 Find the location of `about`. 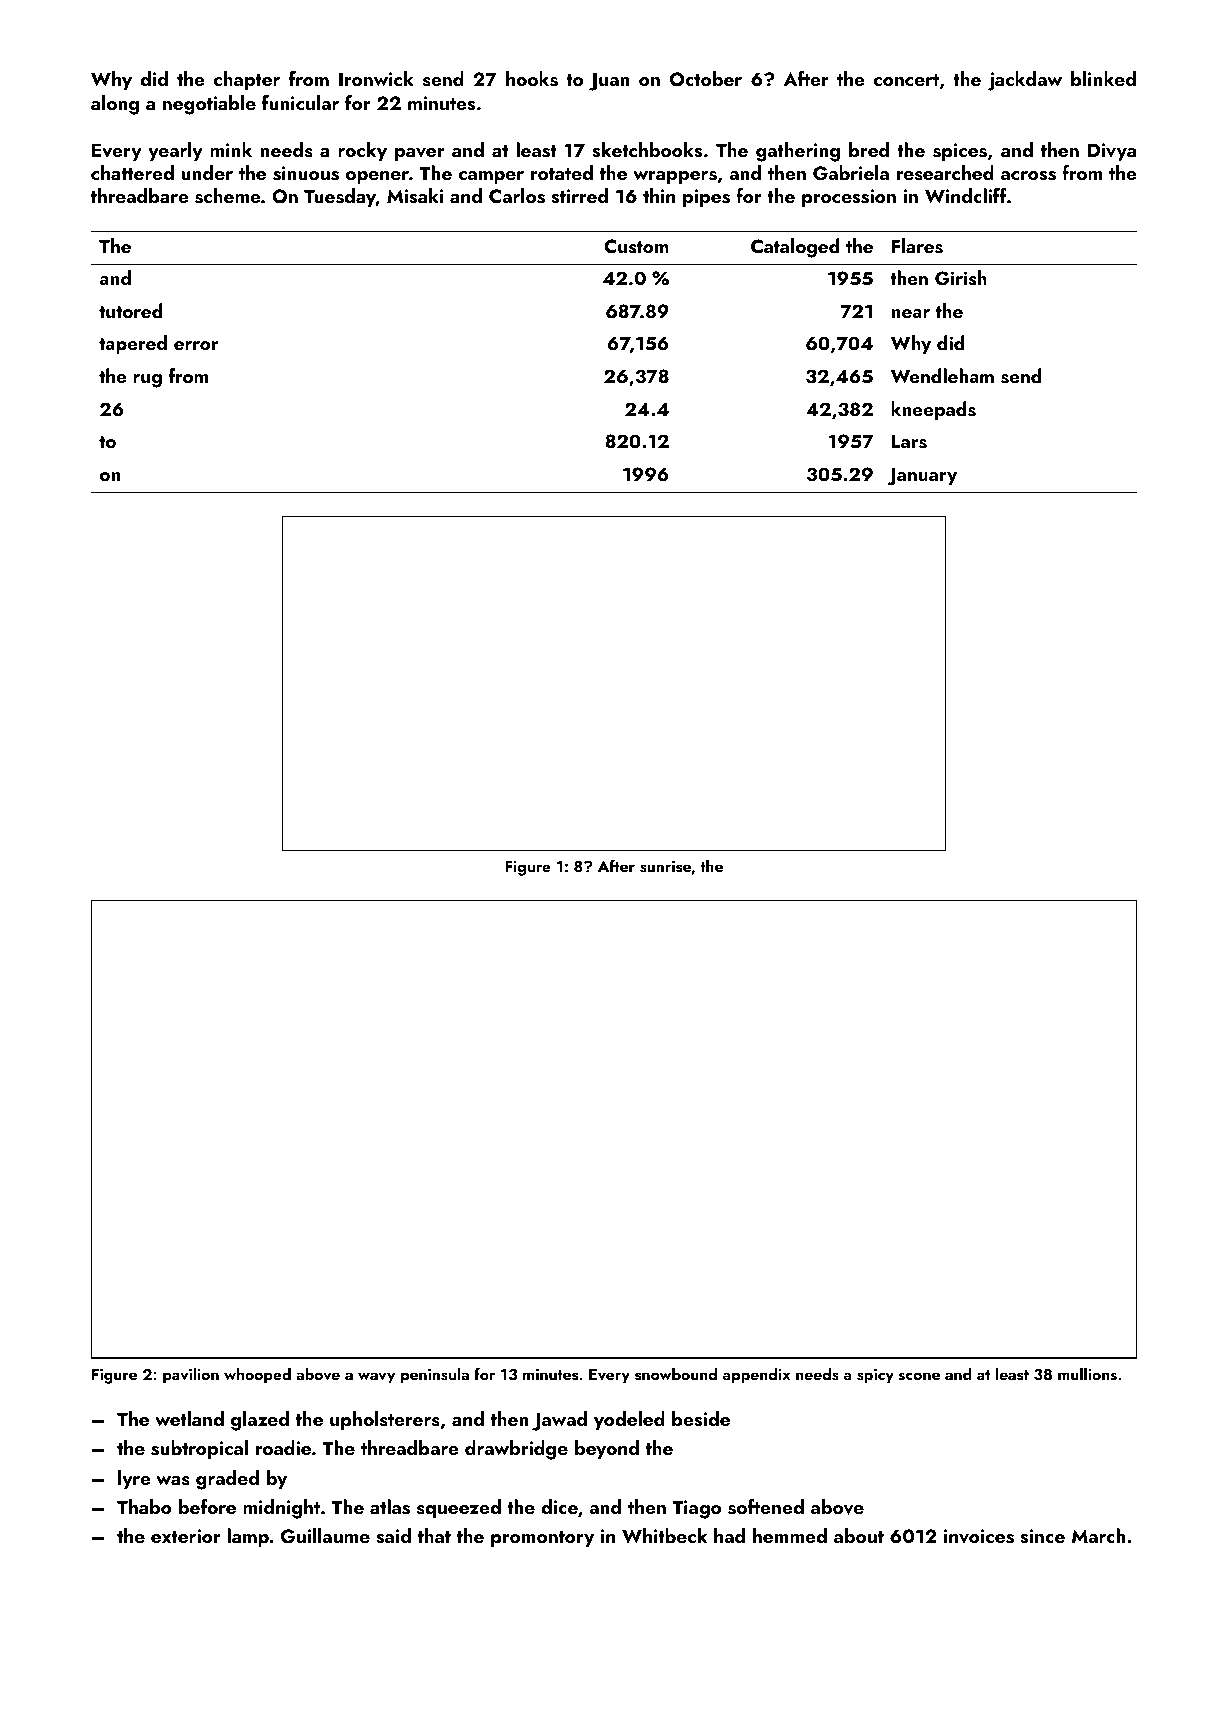

about is located at coordinates (859, 1535).
